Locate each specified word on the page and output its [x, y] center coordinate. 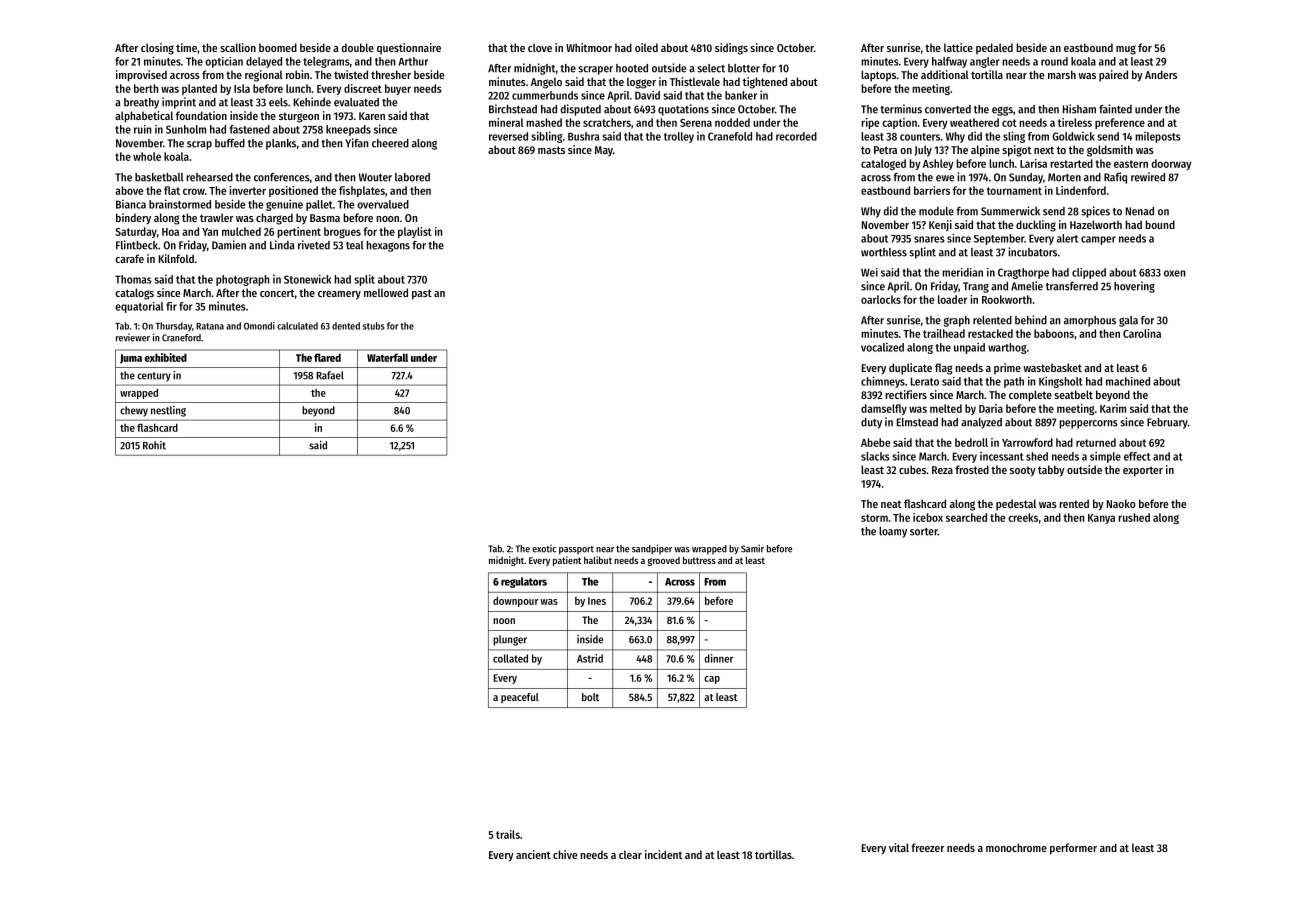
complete [1030, 396]
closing [157, 49]
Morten [1064, 177]
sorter [924, 532]
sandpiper [652, 549]
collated [510, 658]
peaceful [520, 698]
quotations [683, 110]
